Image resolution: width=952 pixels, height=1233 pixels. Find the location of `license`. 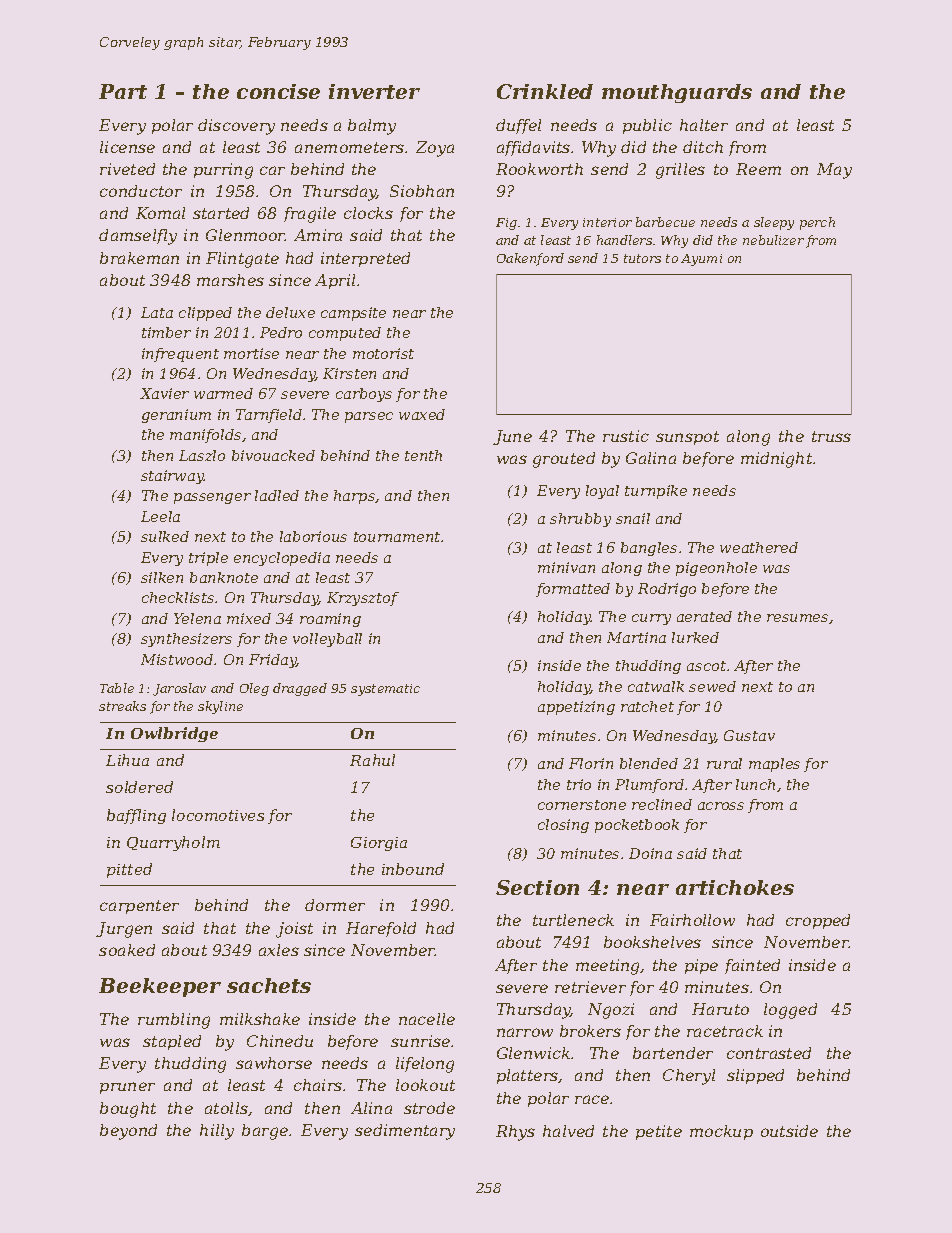

license is located at coordinates (127, 147).
